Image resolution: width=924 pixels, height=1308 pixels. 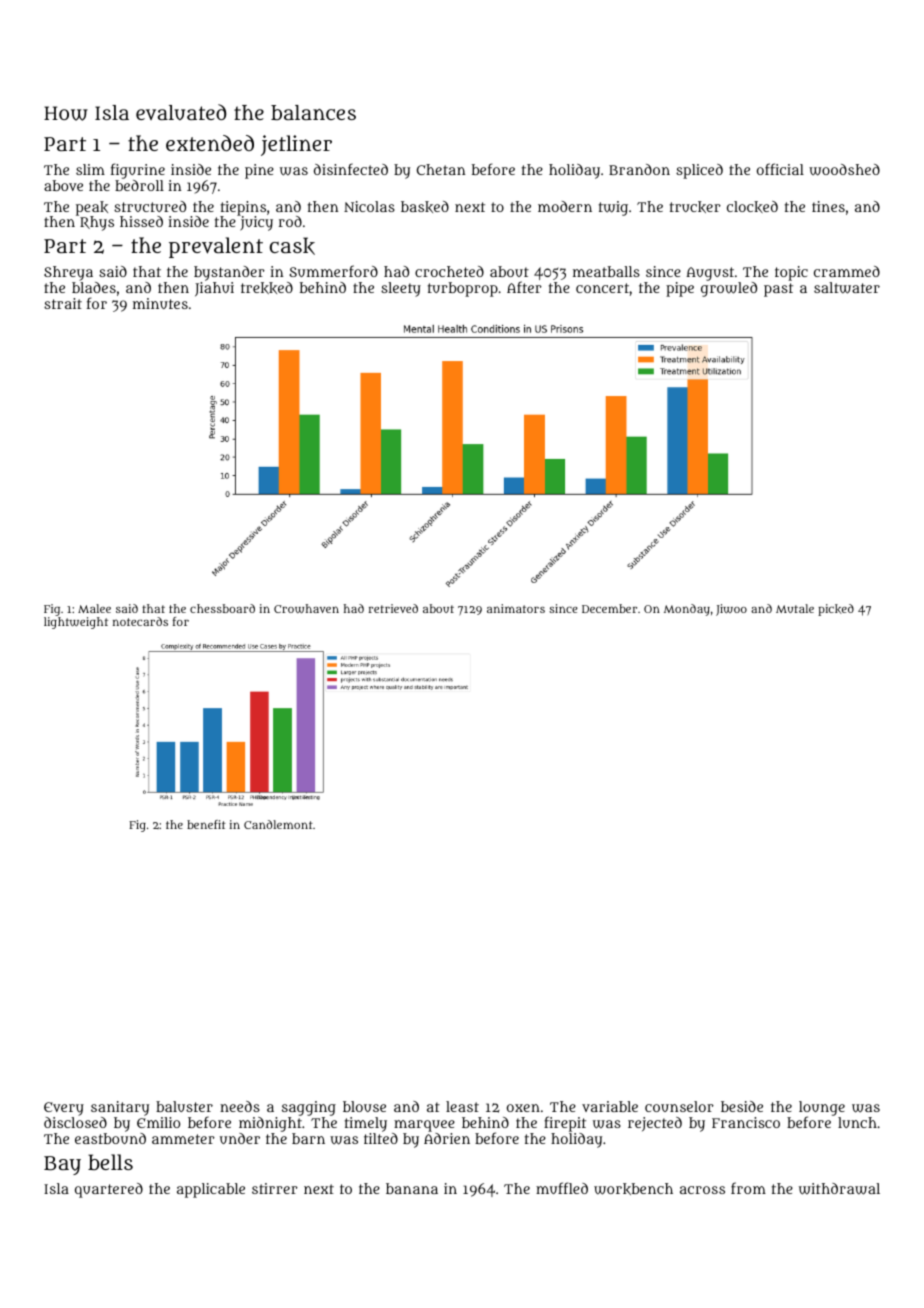 What do you see at coordinates (639, 169) in the screenshot?
I see `Brandon` at bounding box center [639, 169].
